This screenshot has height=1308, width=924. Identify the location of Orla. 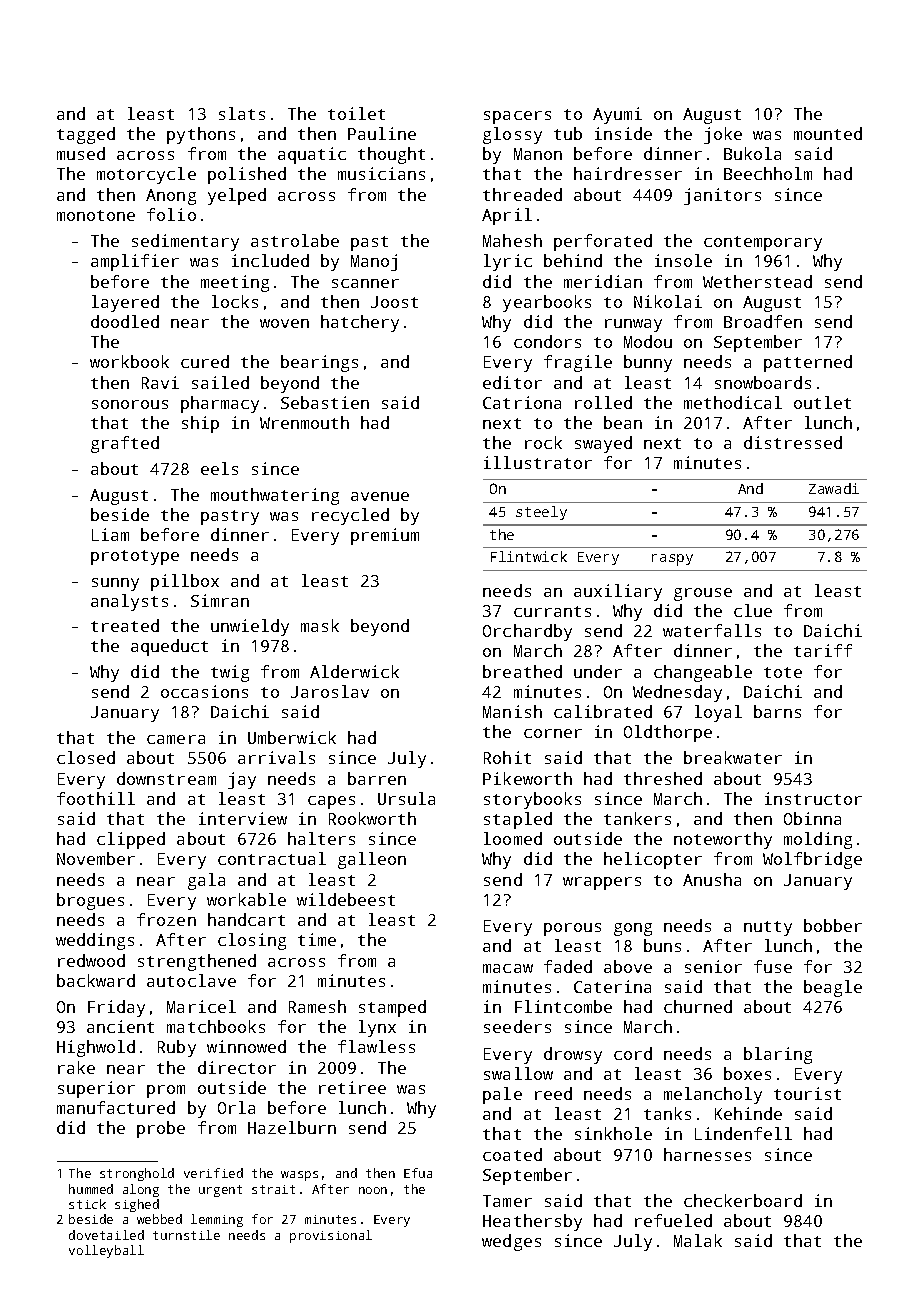
(236, 1107).
